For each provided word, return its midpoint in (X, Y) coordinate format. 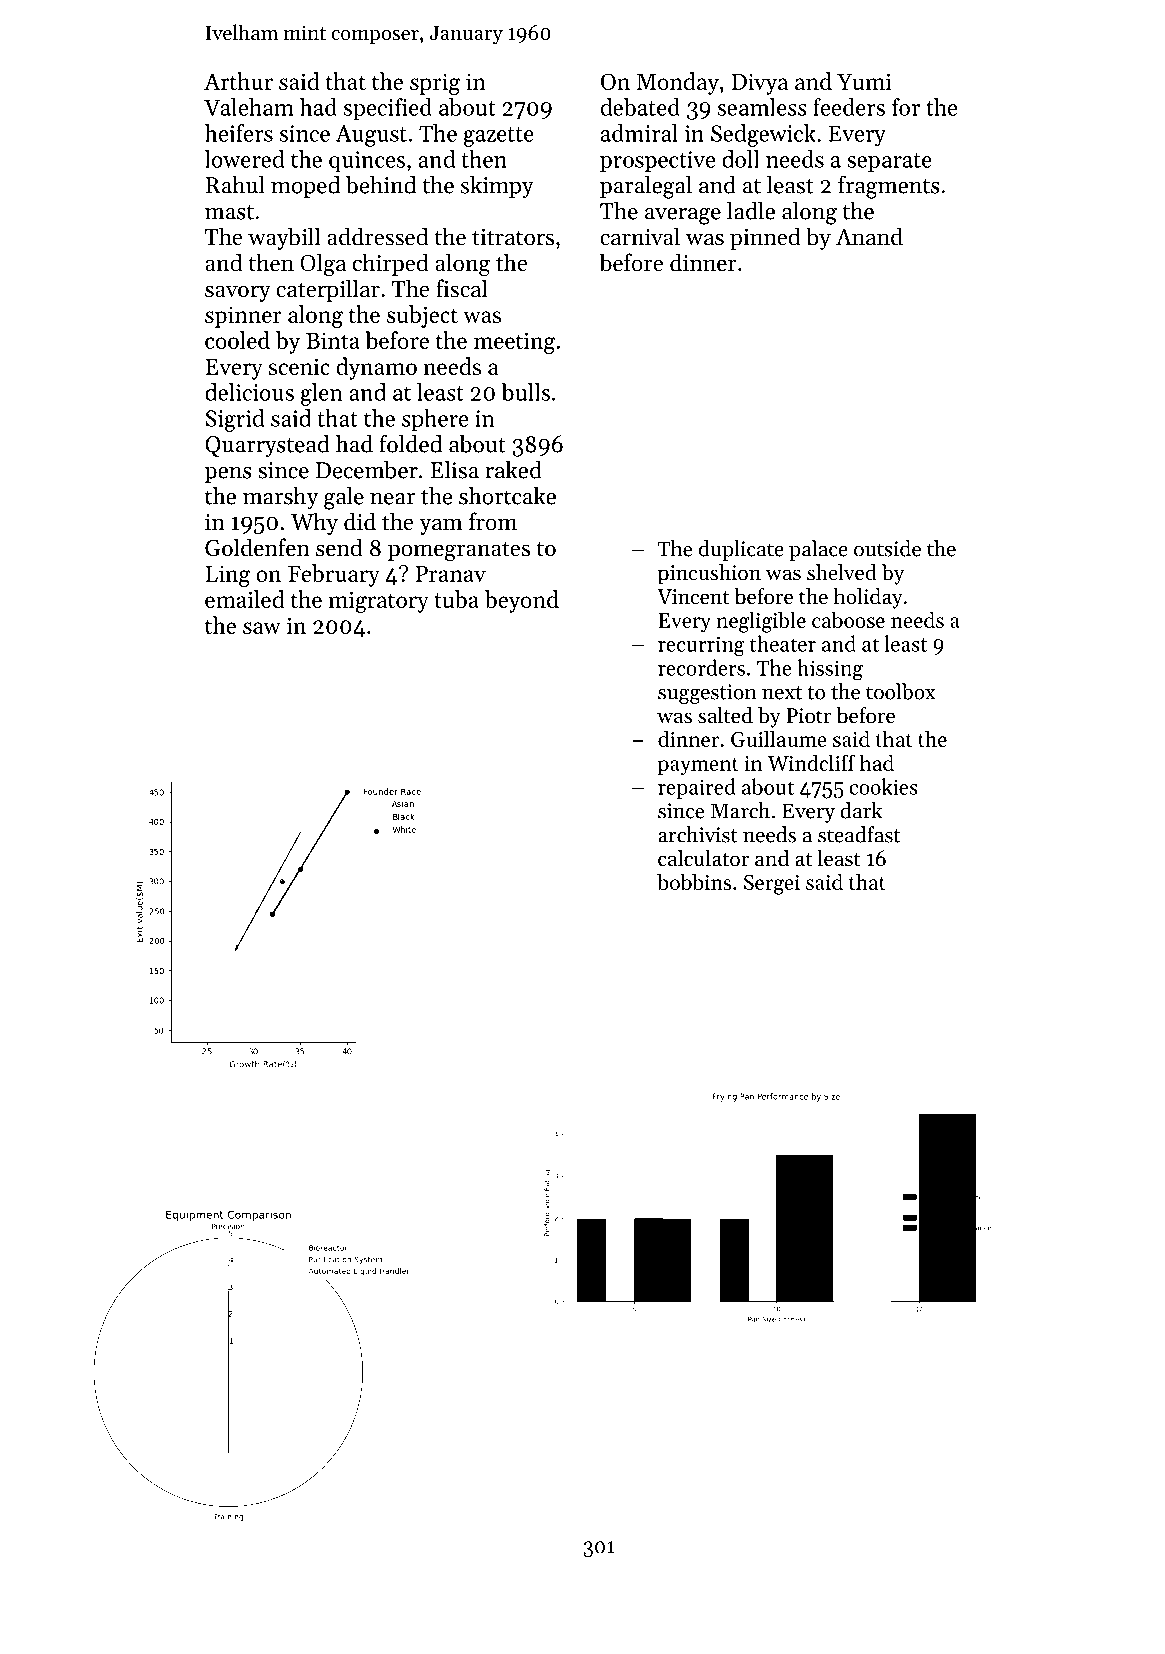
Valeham (249, 107)
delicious (250, 392)
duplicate (741, 550)
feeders (849, 107)
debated (640, 107)
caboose (848, 619)
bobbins (694, 881)
